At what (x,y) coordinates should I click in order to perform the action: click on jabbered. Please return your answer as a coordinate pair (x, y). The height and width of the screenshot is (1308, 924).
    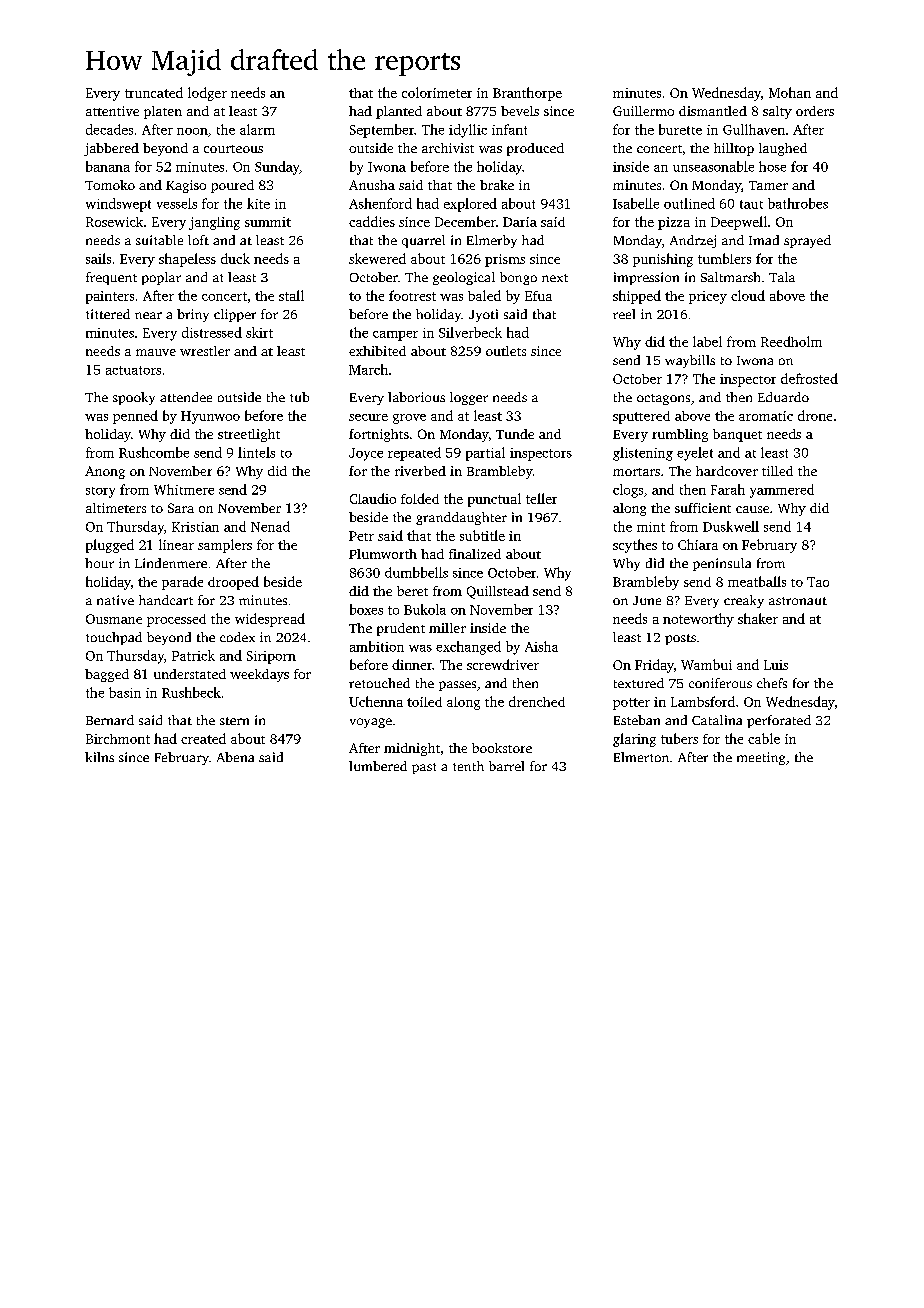
    Looking at the image, I should click on (111, 149).
